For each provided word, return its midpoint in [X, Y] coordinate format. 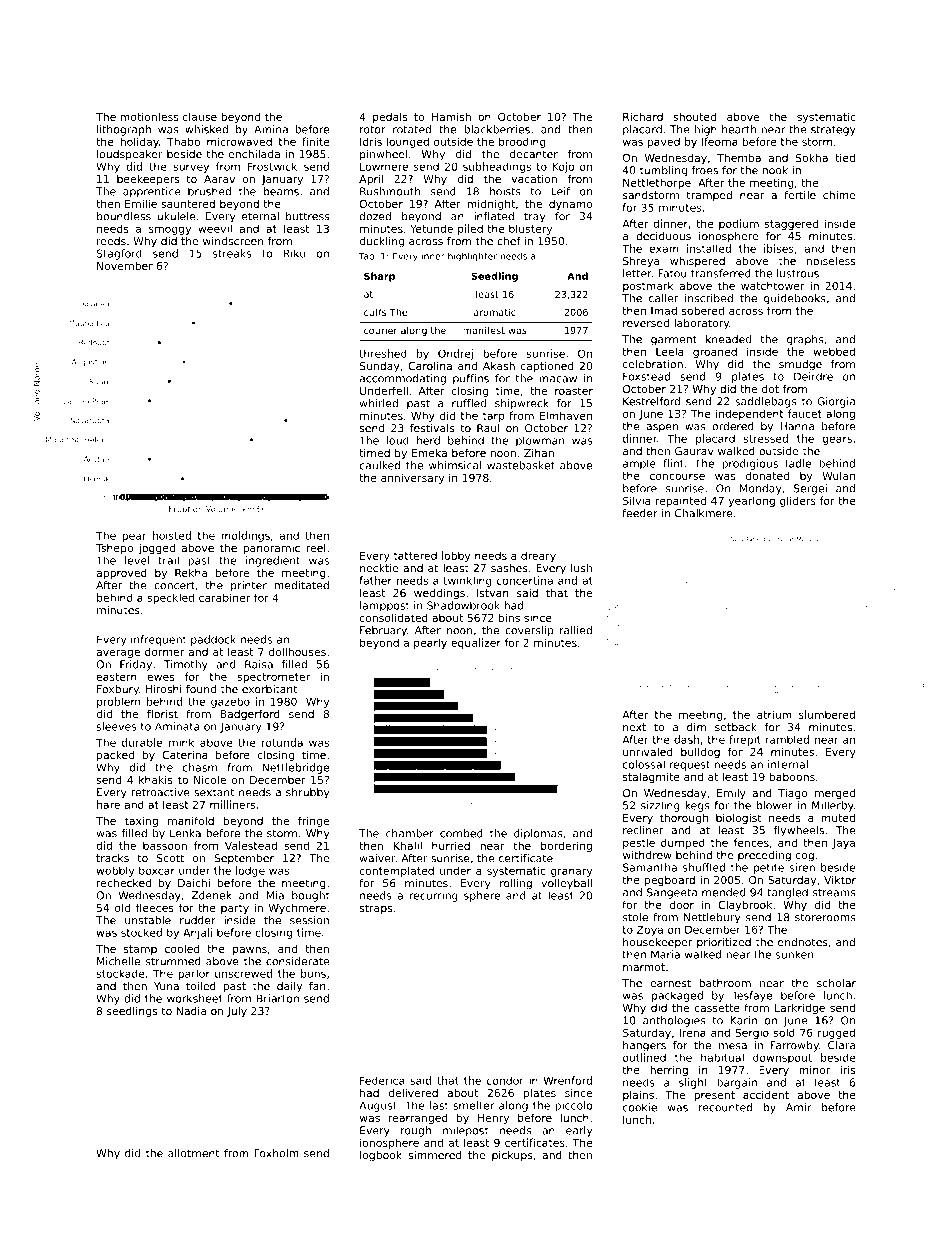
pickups [512, 1156]
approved [121, 574]
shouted [694, 116]
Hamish [451, 116]
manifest [484, 330]
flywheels [798, 831]
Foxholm [276, 1153]
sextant [214, 792]
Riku [295, 253]
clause [200, 116]
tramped [709, 196]
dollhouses [297, 651]
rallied [576, 630]
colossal [644, 764]
